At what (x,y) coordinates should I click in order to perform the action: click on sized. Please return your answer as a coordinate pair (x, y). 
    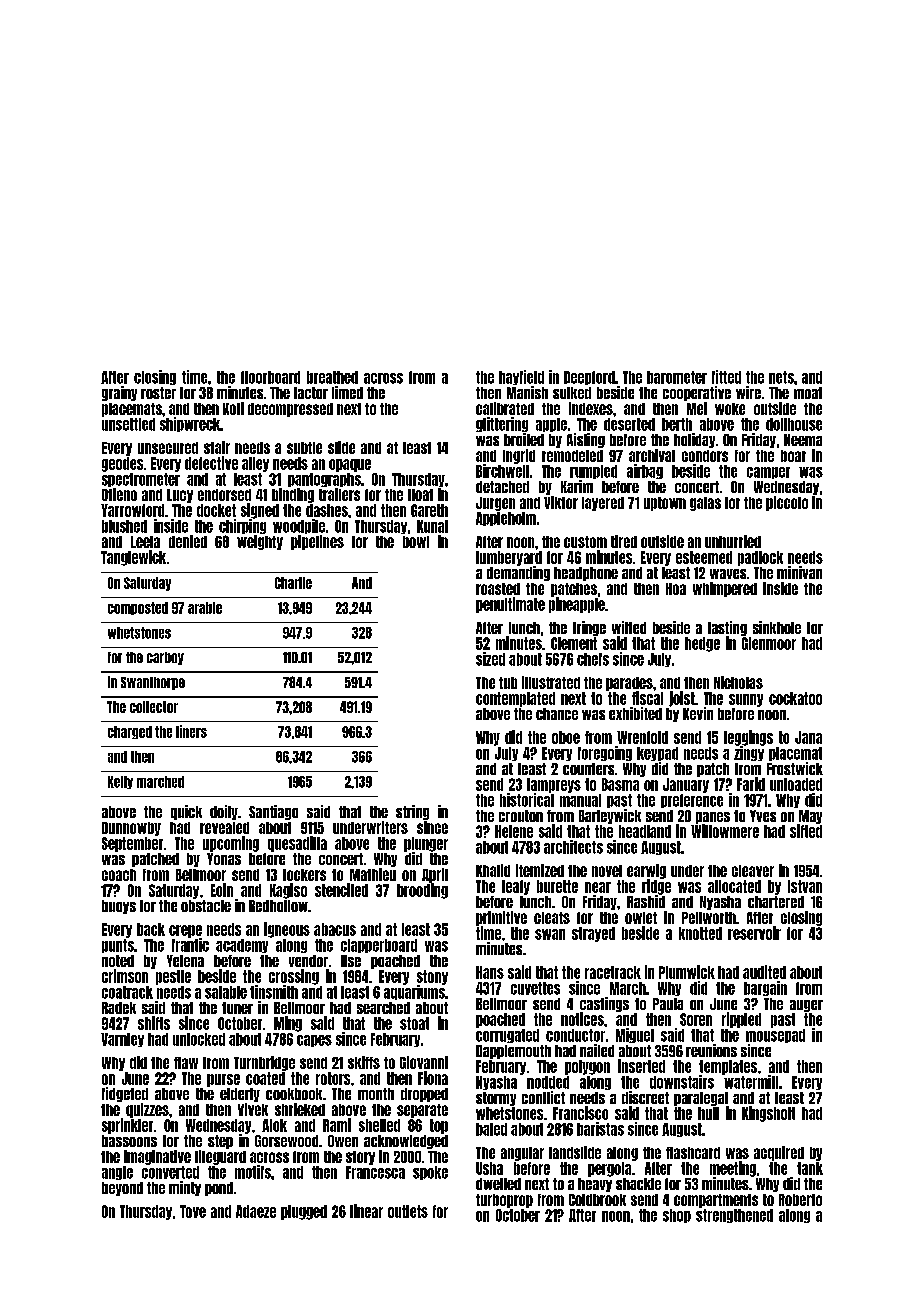
    Looking at the image, I should click on (490, 659).
